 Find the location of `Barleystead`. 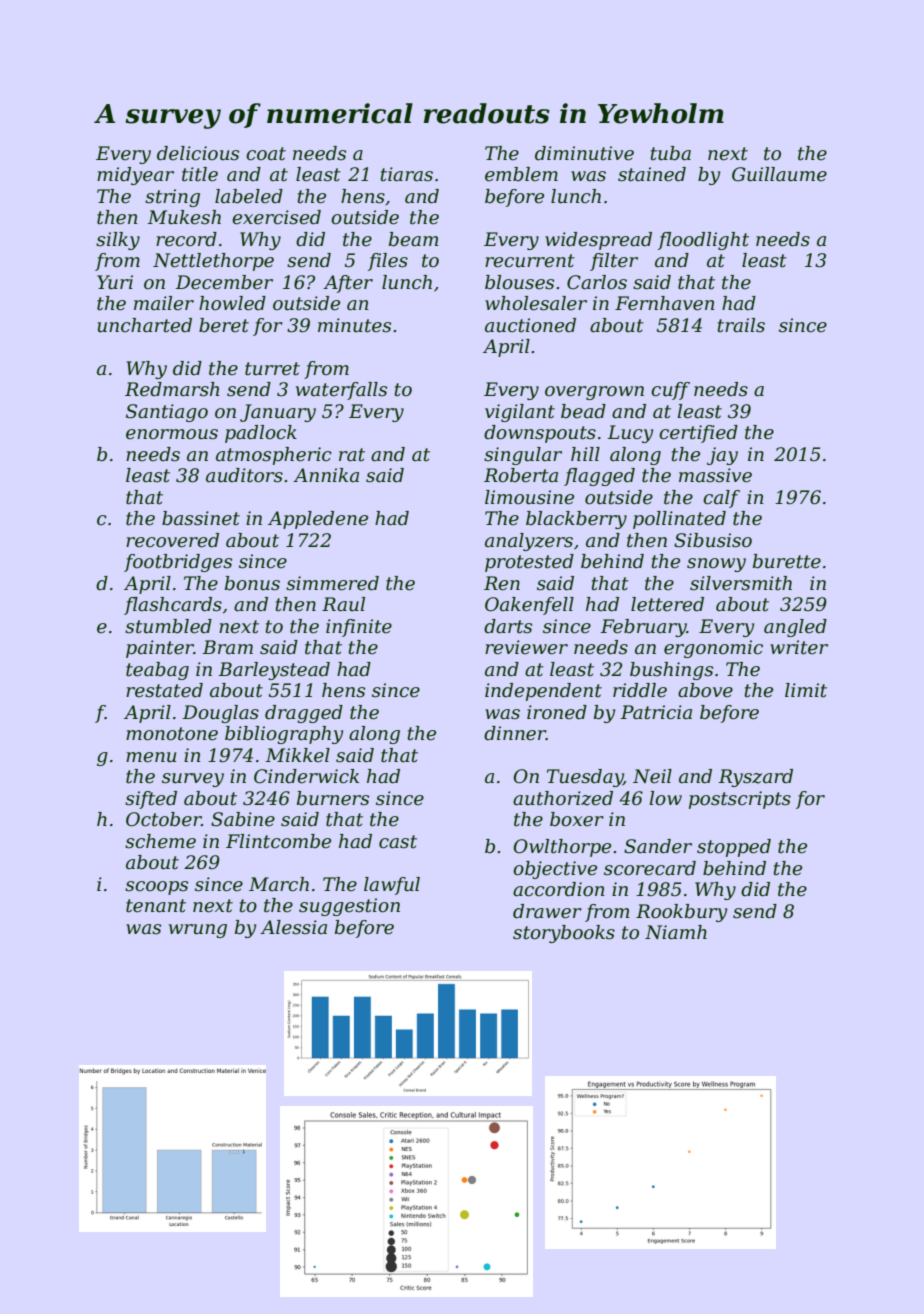

Barleystead is located at coordinates (274, 671).
